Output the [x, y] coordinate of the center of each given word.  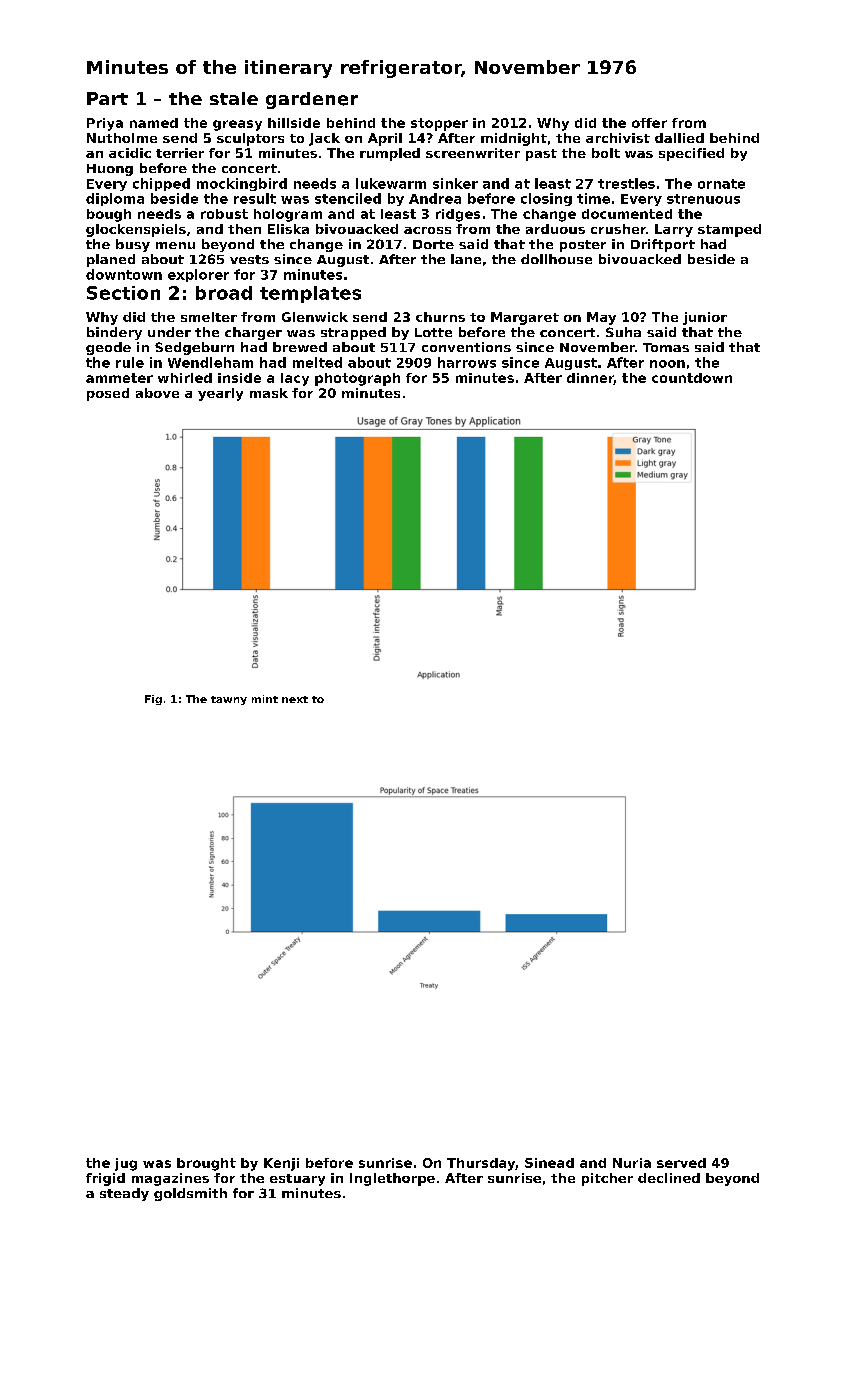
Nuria [632, 1163]
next [295, 699]
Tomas [666, 347]
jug [126, 1164]
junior [705, 318]
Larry [674, 230]
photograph [357, 379]
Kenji [281, 1164]
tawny [229, 700]
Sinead [549, 1163]
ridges [458, 215]
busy [133, 245]
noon [667, 364]
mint [265, 699]
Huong [110, 170]
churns [440, 317]
